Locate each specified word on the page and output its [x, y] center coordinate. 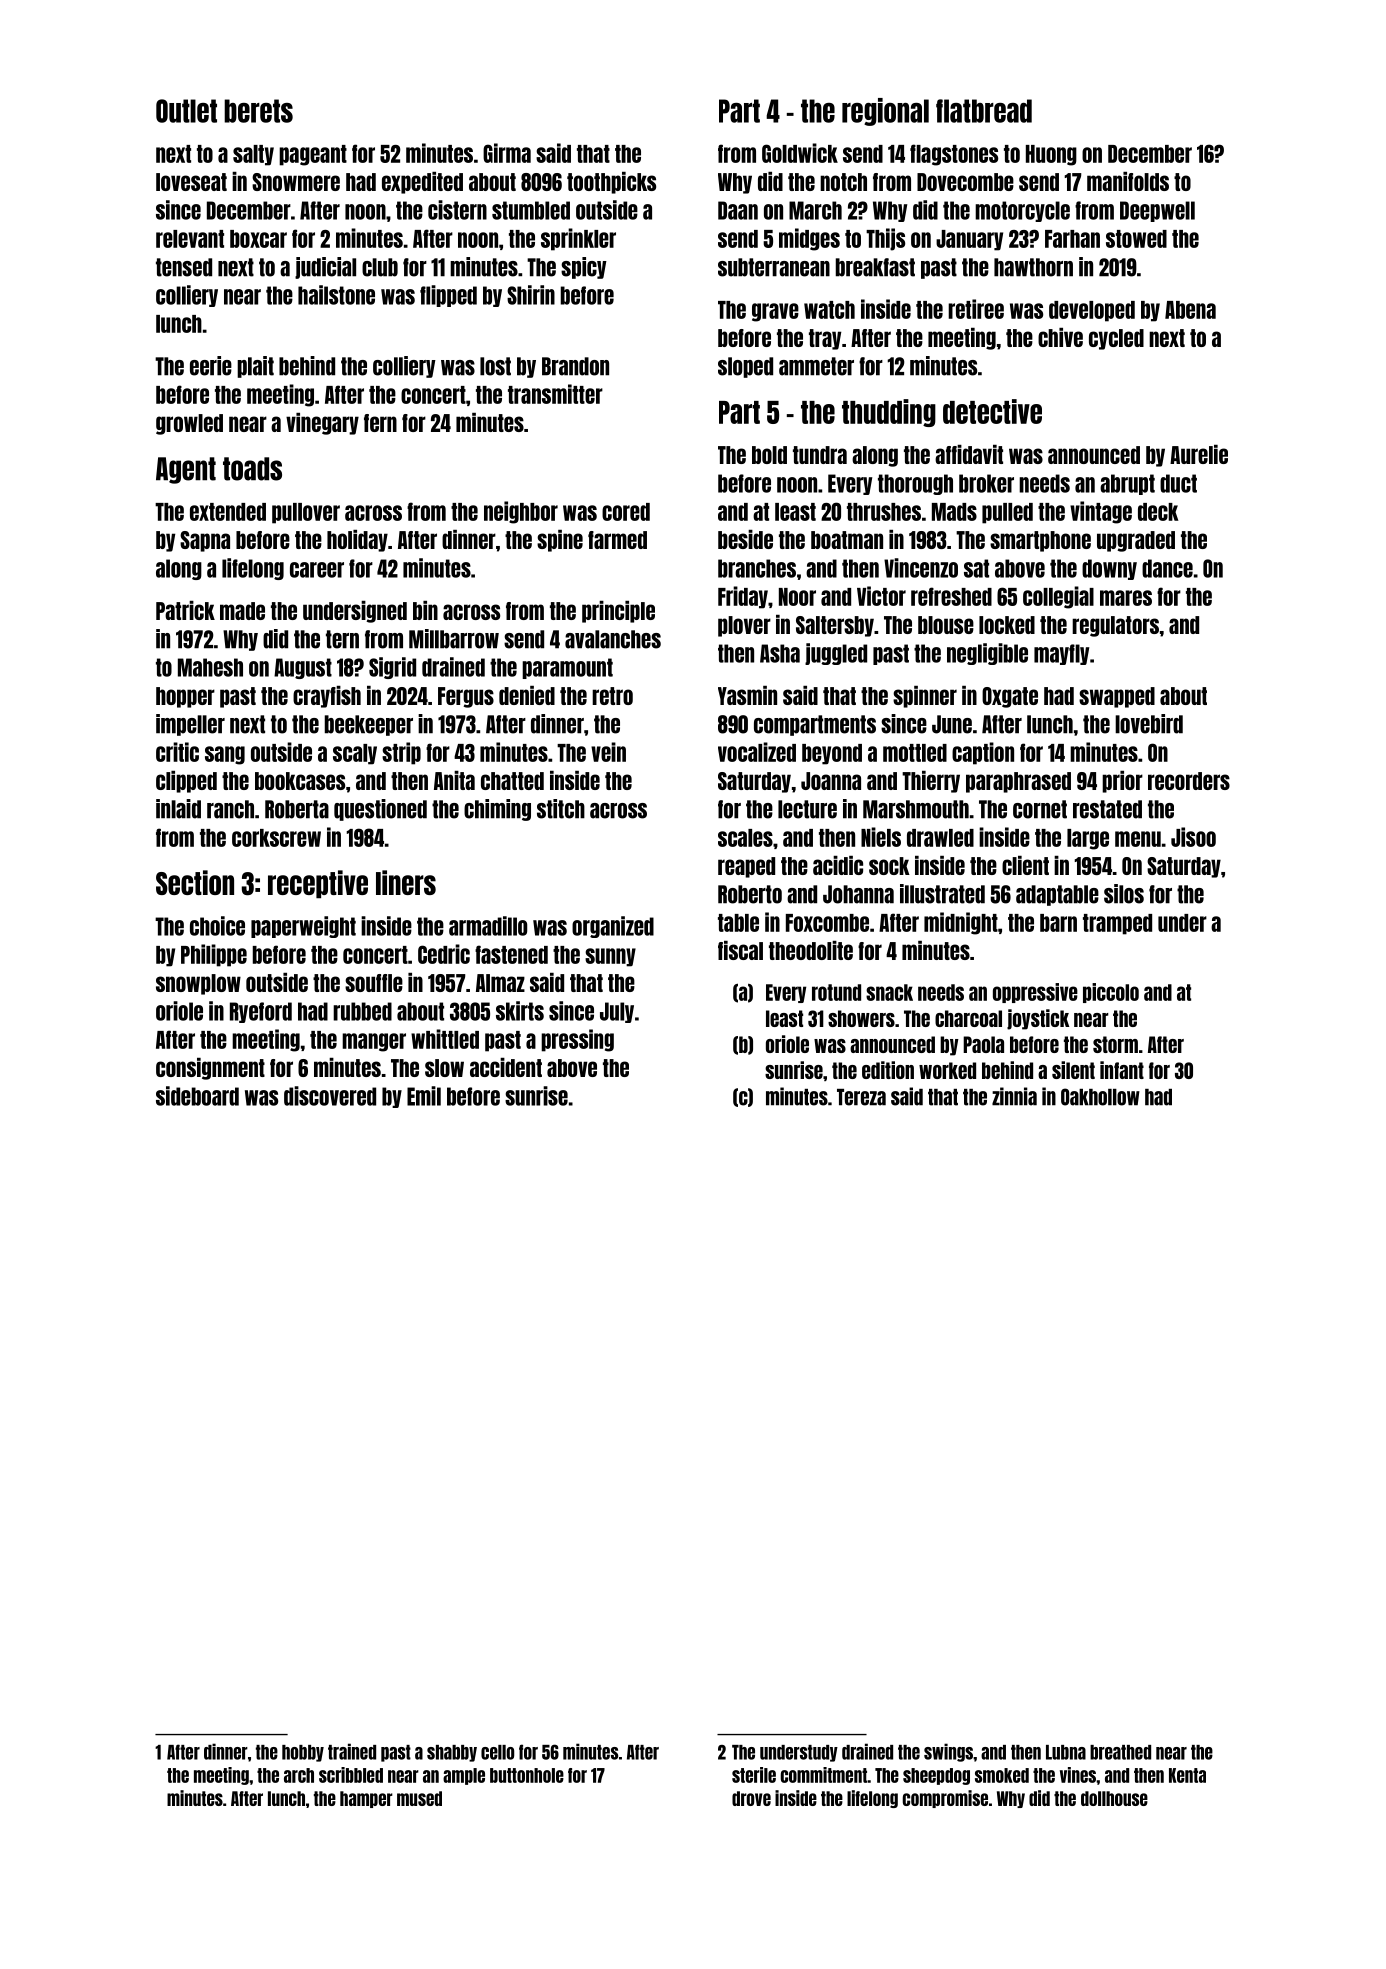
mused [419, 1798]
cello [497, 1752]
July [617, 1012]
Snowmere [296, 182]
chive [1060, 337]
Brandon [575, 366]
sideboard [197, 1096]
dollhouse [1114, 1798]
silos [1124, 894]
